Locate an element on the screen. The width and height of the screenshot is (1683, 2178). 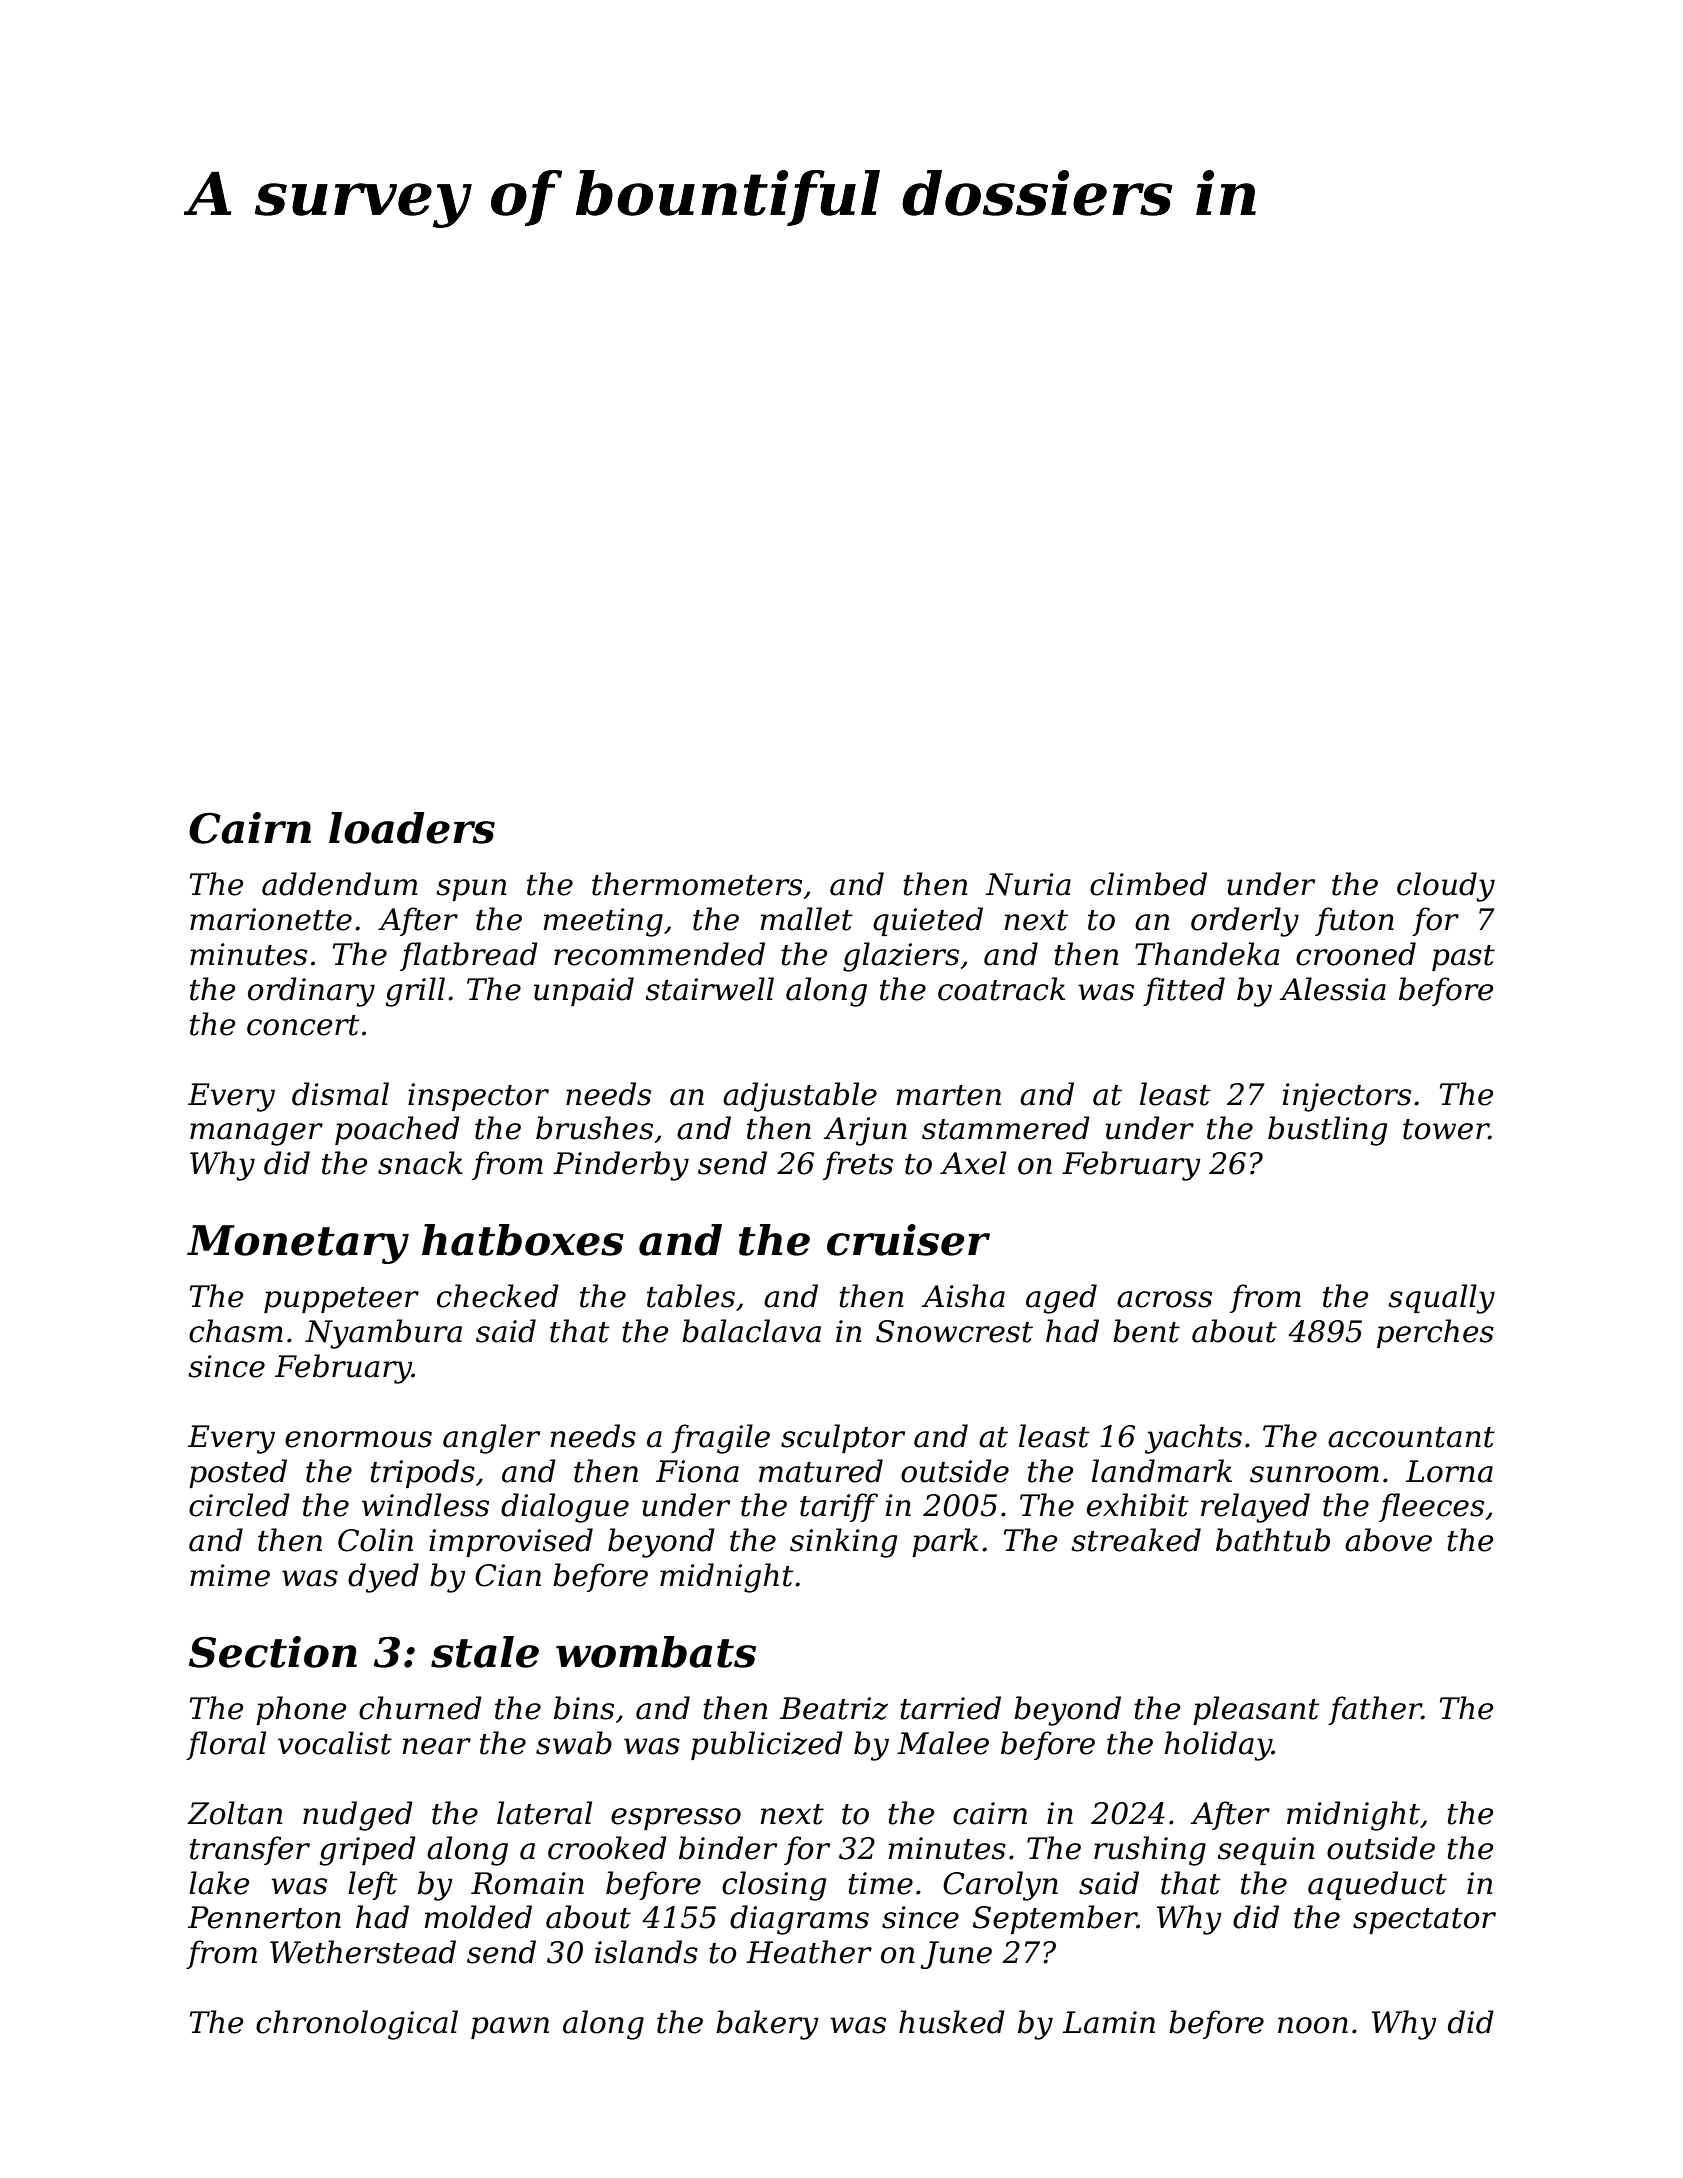
enormous is located at coordinates (358, 1439).
